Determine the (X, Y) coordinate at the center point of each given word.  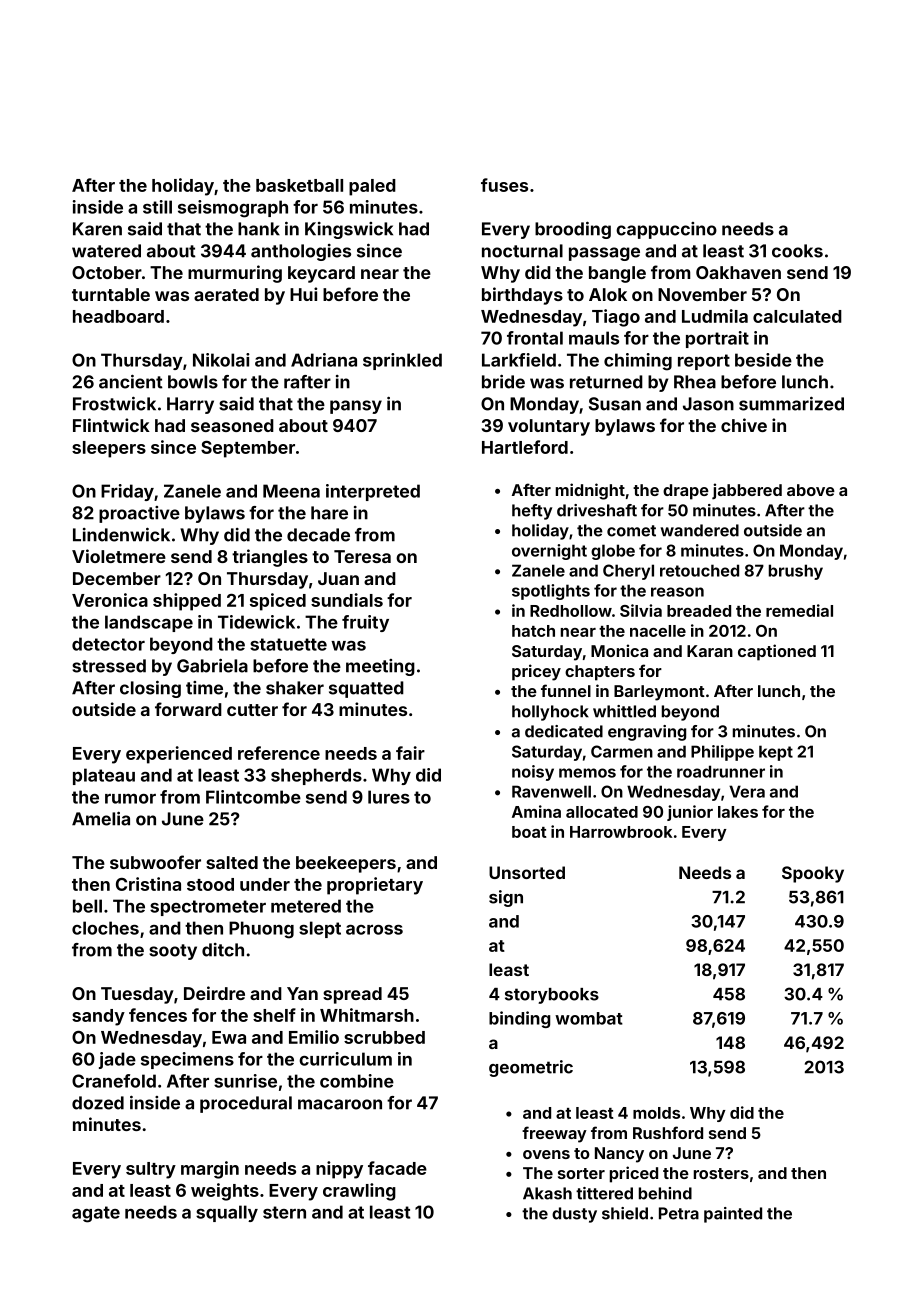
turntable (111, 294)
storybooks (552, 996)
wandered (700, 530)
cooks (797, 251)
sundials (347, 600)
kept (776, 753)
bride (503, 382)
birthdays (522, 296)
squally (227, 1213)
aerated (226, 294)
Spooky (813, 874)
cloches (105, 928)
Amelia (101, 819)
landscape (149, 623)
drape (686, 492)
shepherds (316, 776)
